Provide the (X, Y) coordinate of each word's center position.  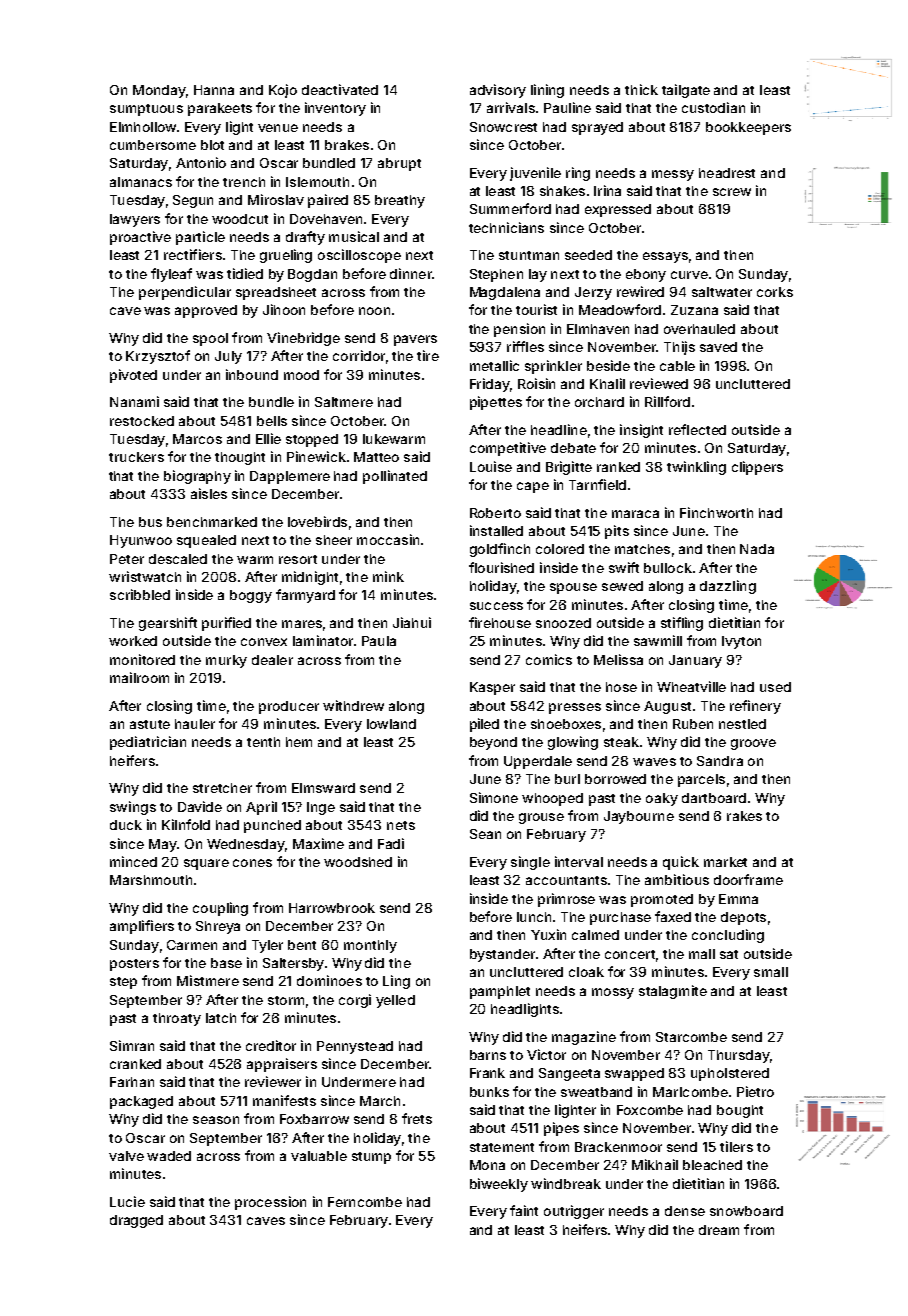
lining (547, 91)
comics (549, 659)
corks (775, 292)
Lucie (127, 1201)
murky (226, 661)
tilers (736, 1146)
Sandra (720, 761)
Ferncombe (365, 1202)
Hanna (214, 90)
